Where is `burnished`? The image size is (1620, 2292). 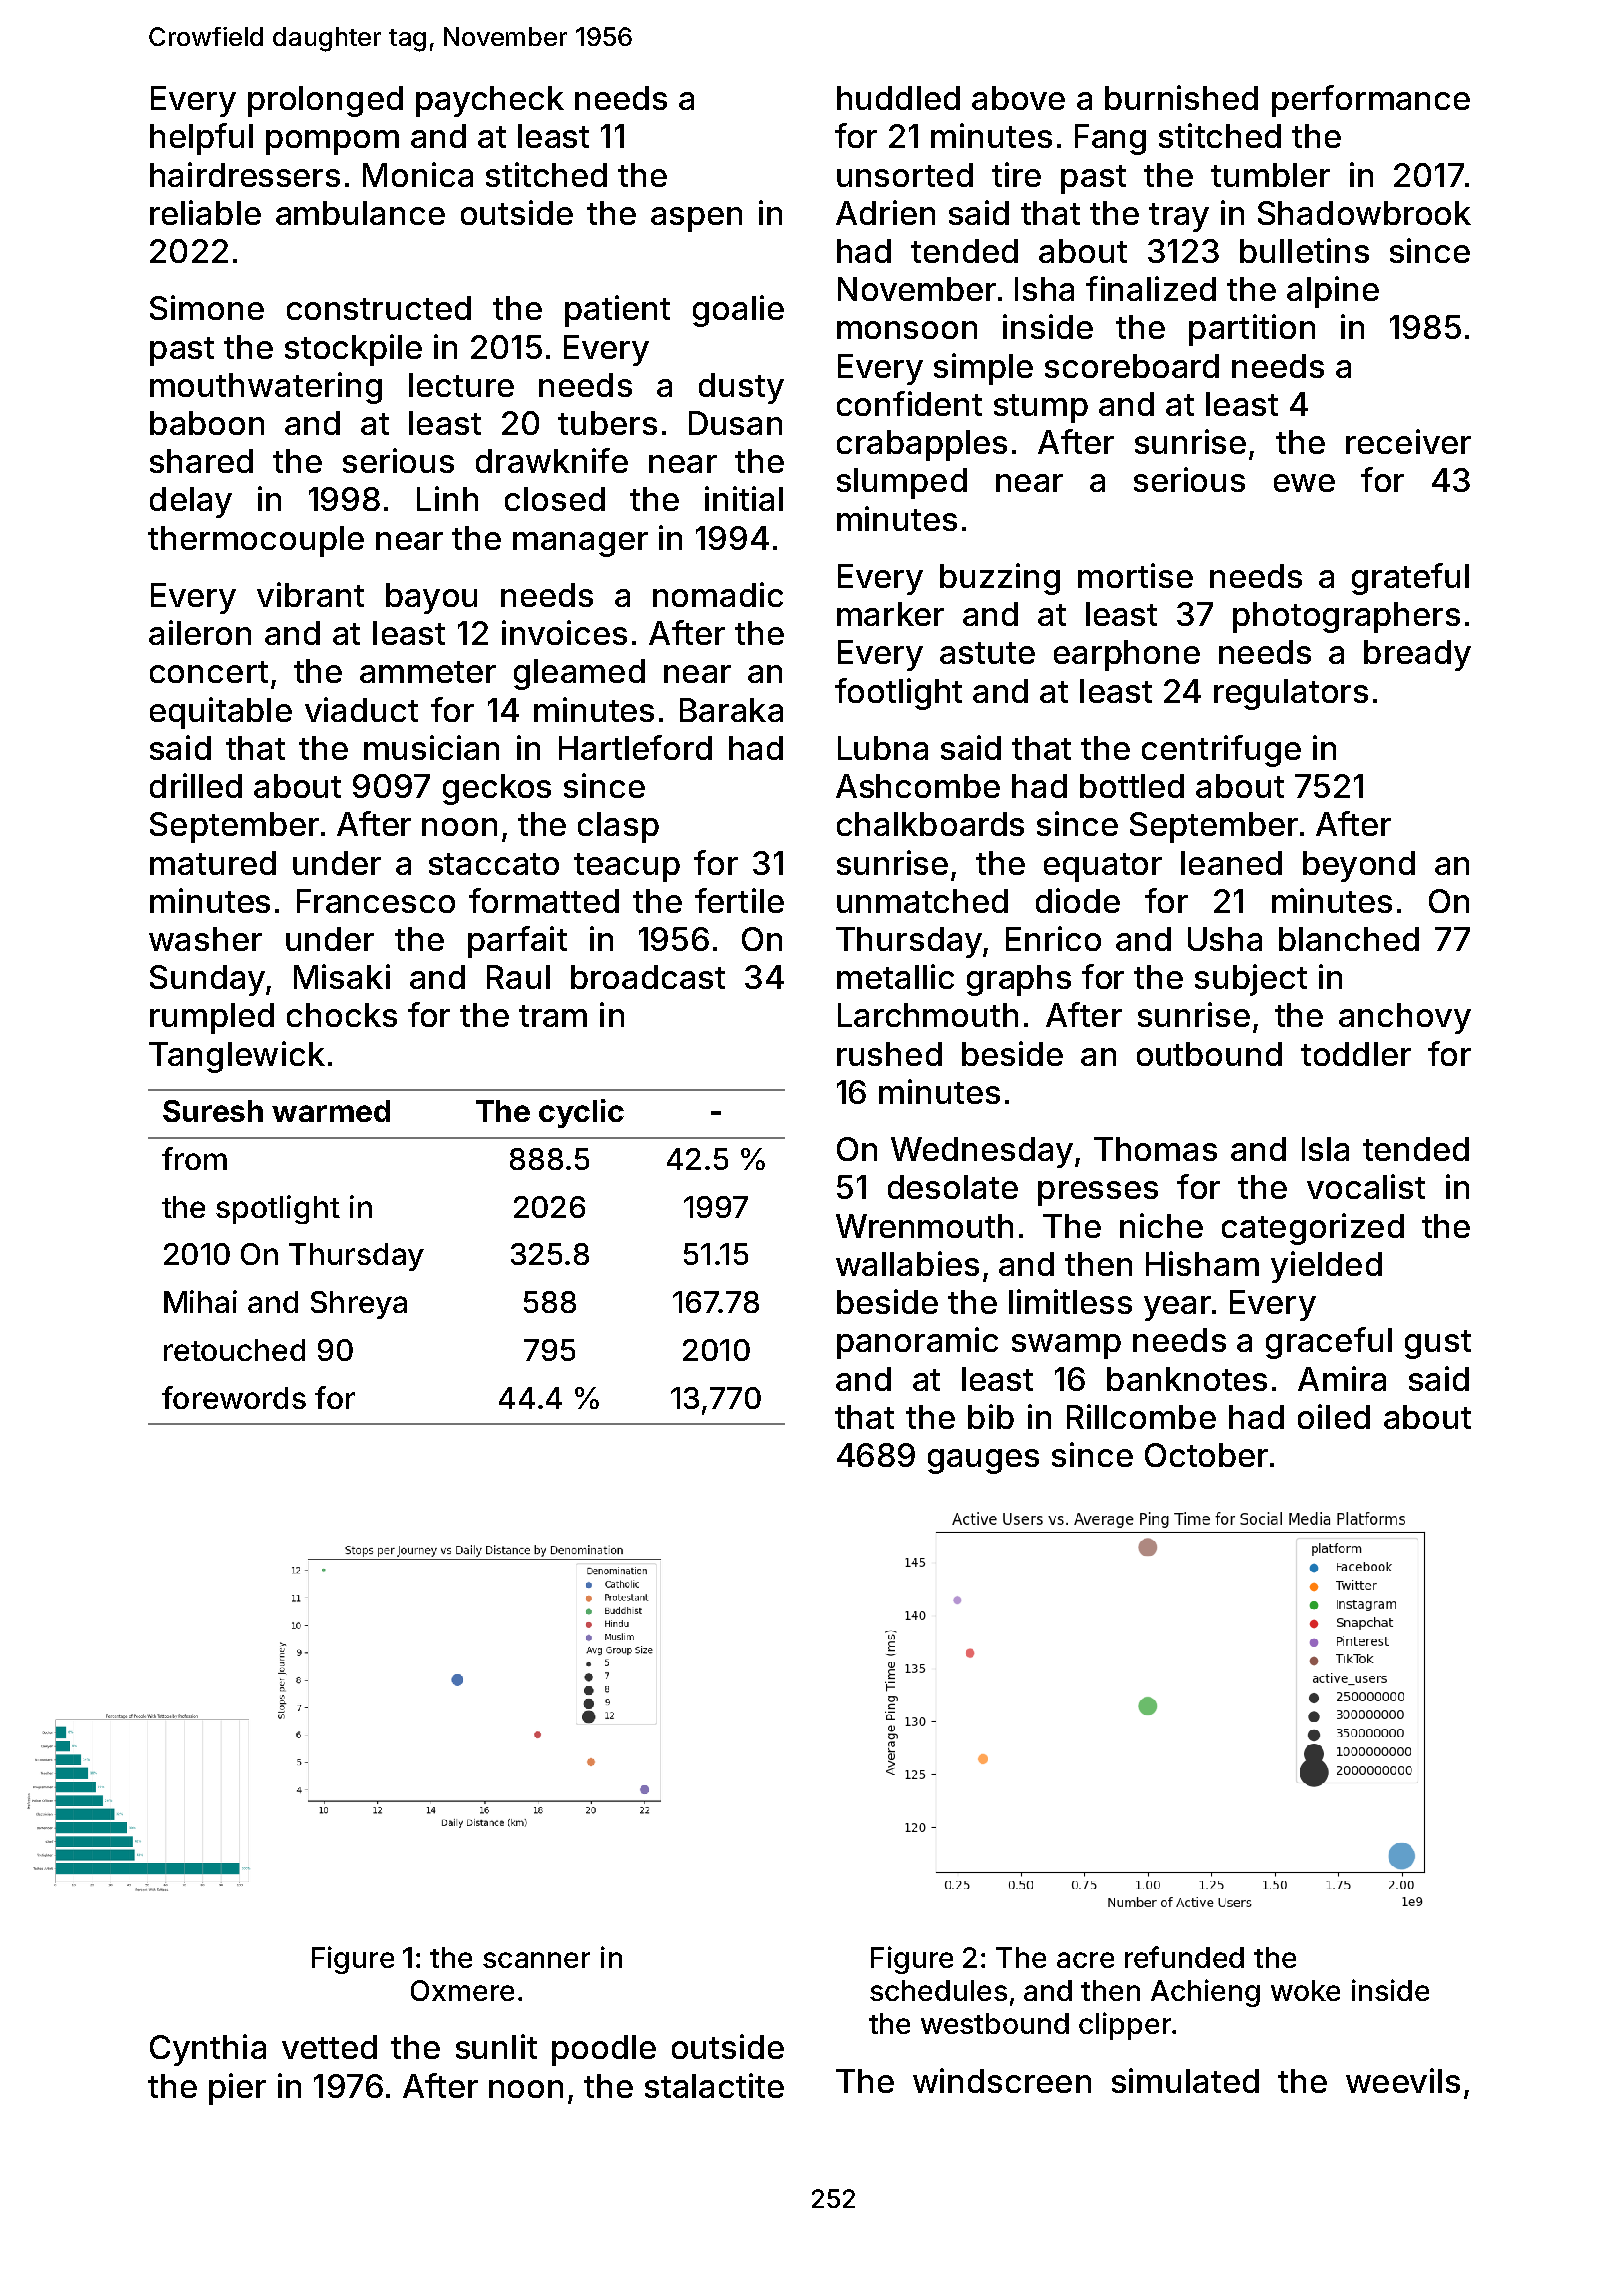 burnished is located at coordinates (1181, 97).
